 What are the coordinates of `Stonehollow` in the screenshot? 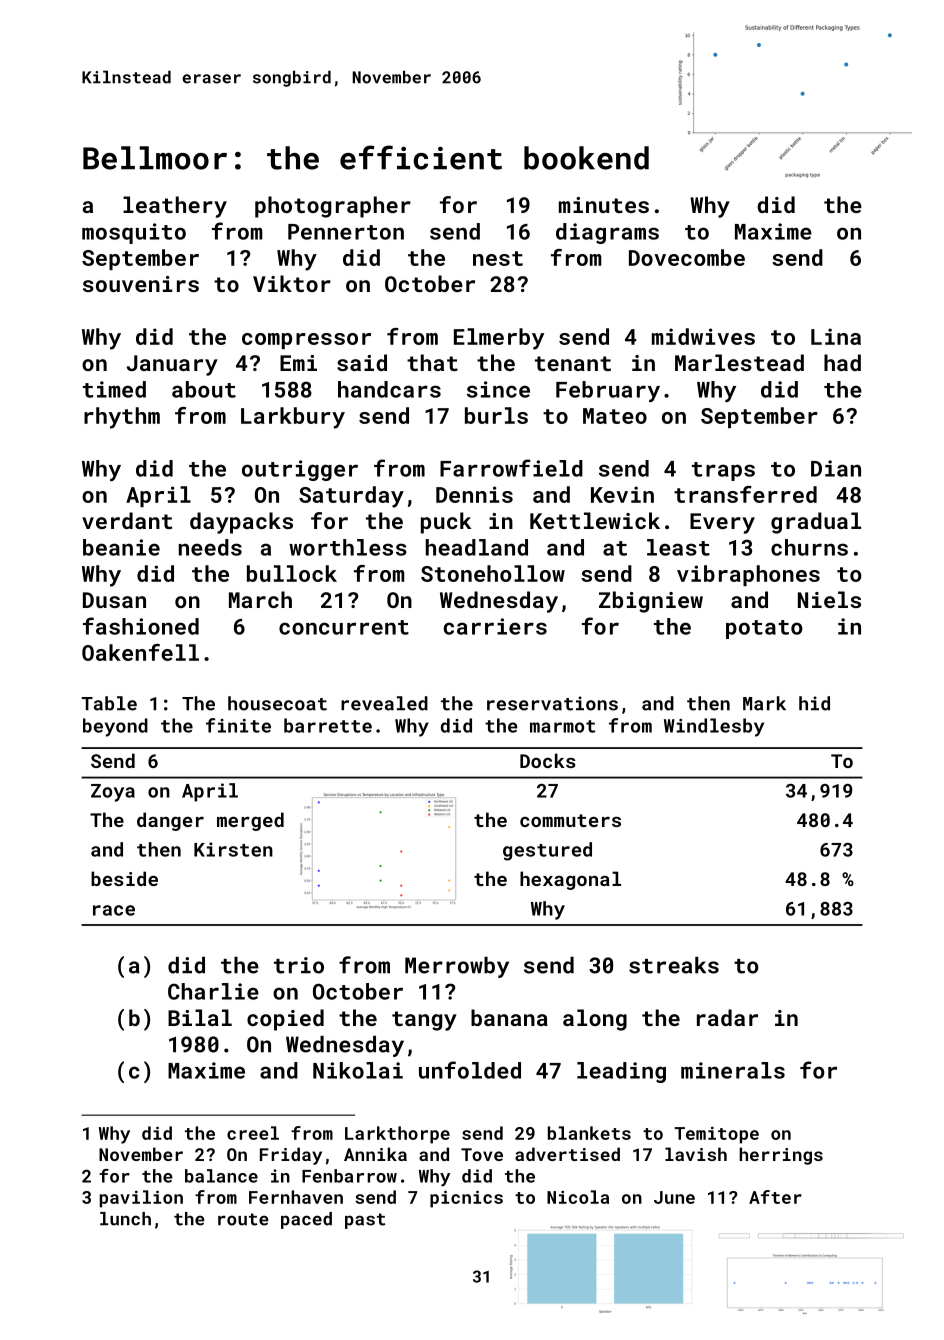 It's located at (493, 573).
